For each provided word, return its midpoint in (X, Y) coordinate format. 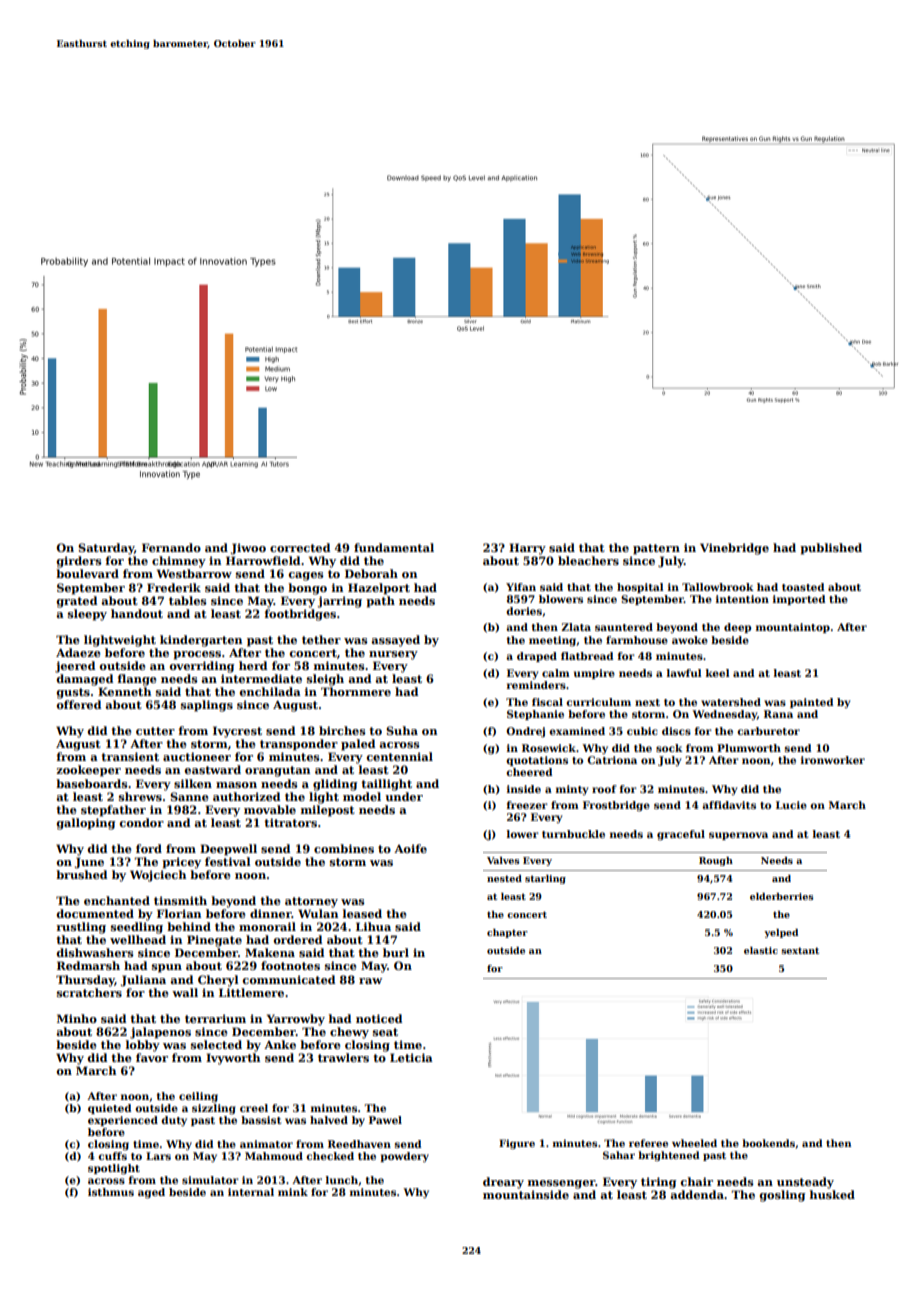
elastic (761, 950)
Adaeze (78, 652)
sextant (800, 950)
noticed (379, 1018)
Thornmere (356, 691)
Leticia (411, 1057)
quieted (109, 1109)
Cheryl (218, 981)
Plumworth (749, 748)
